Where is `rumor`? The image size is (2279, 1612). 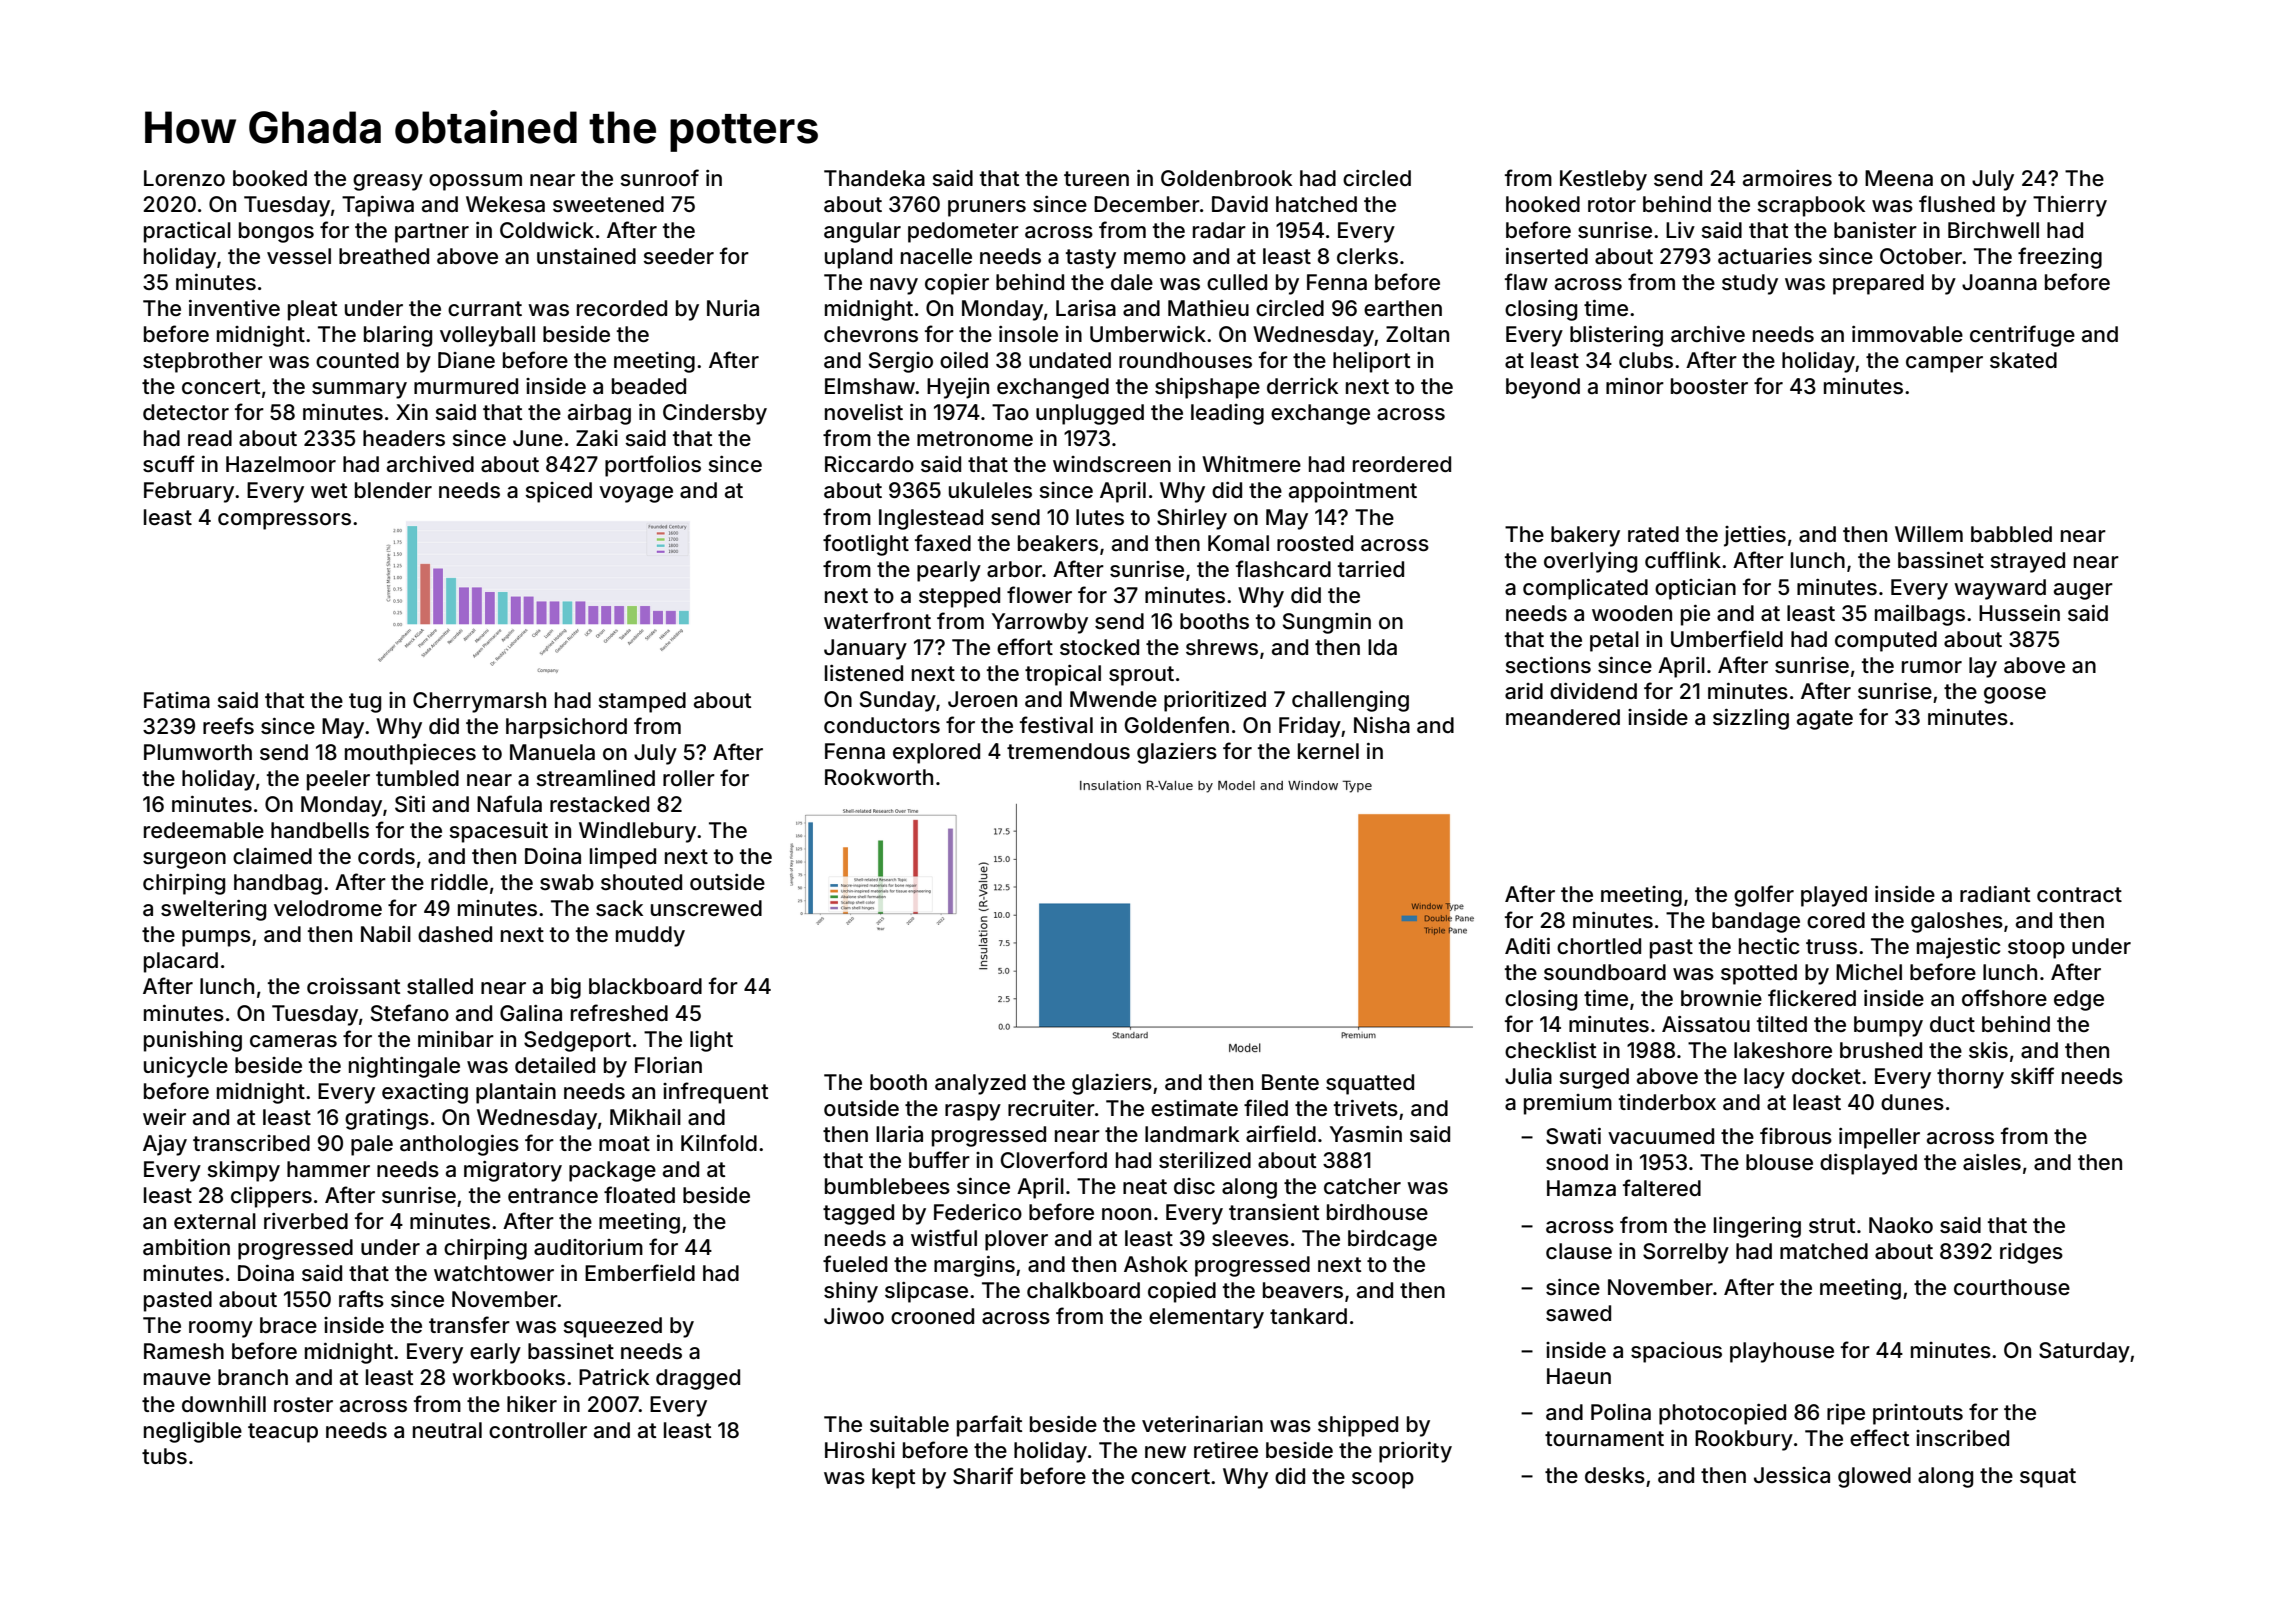 rumor is located at coordinates (1932, 667).
